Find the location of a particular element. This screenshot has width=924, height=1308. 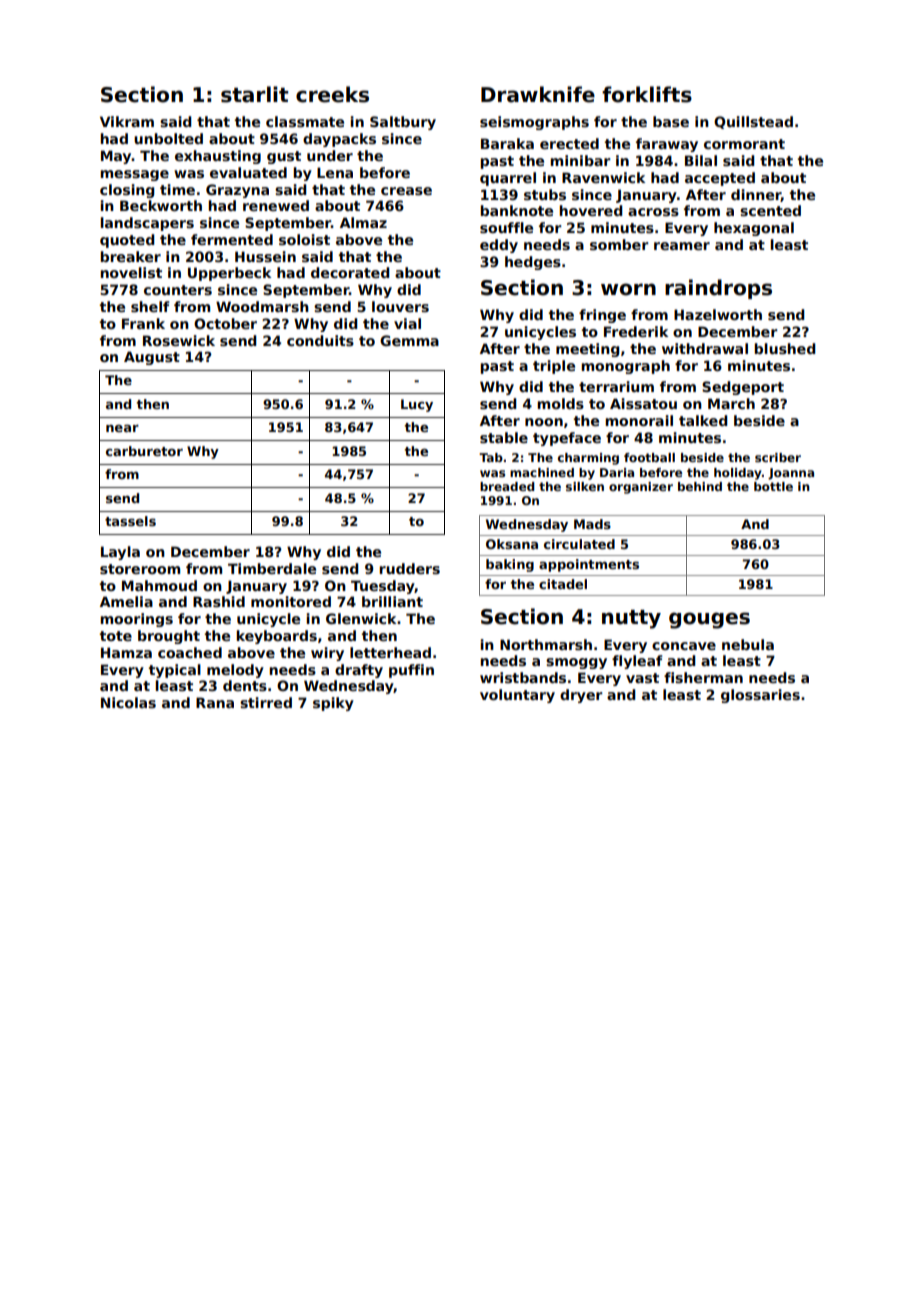

forklifts is located at coordinates (647, 94).
